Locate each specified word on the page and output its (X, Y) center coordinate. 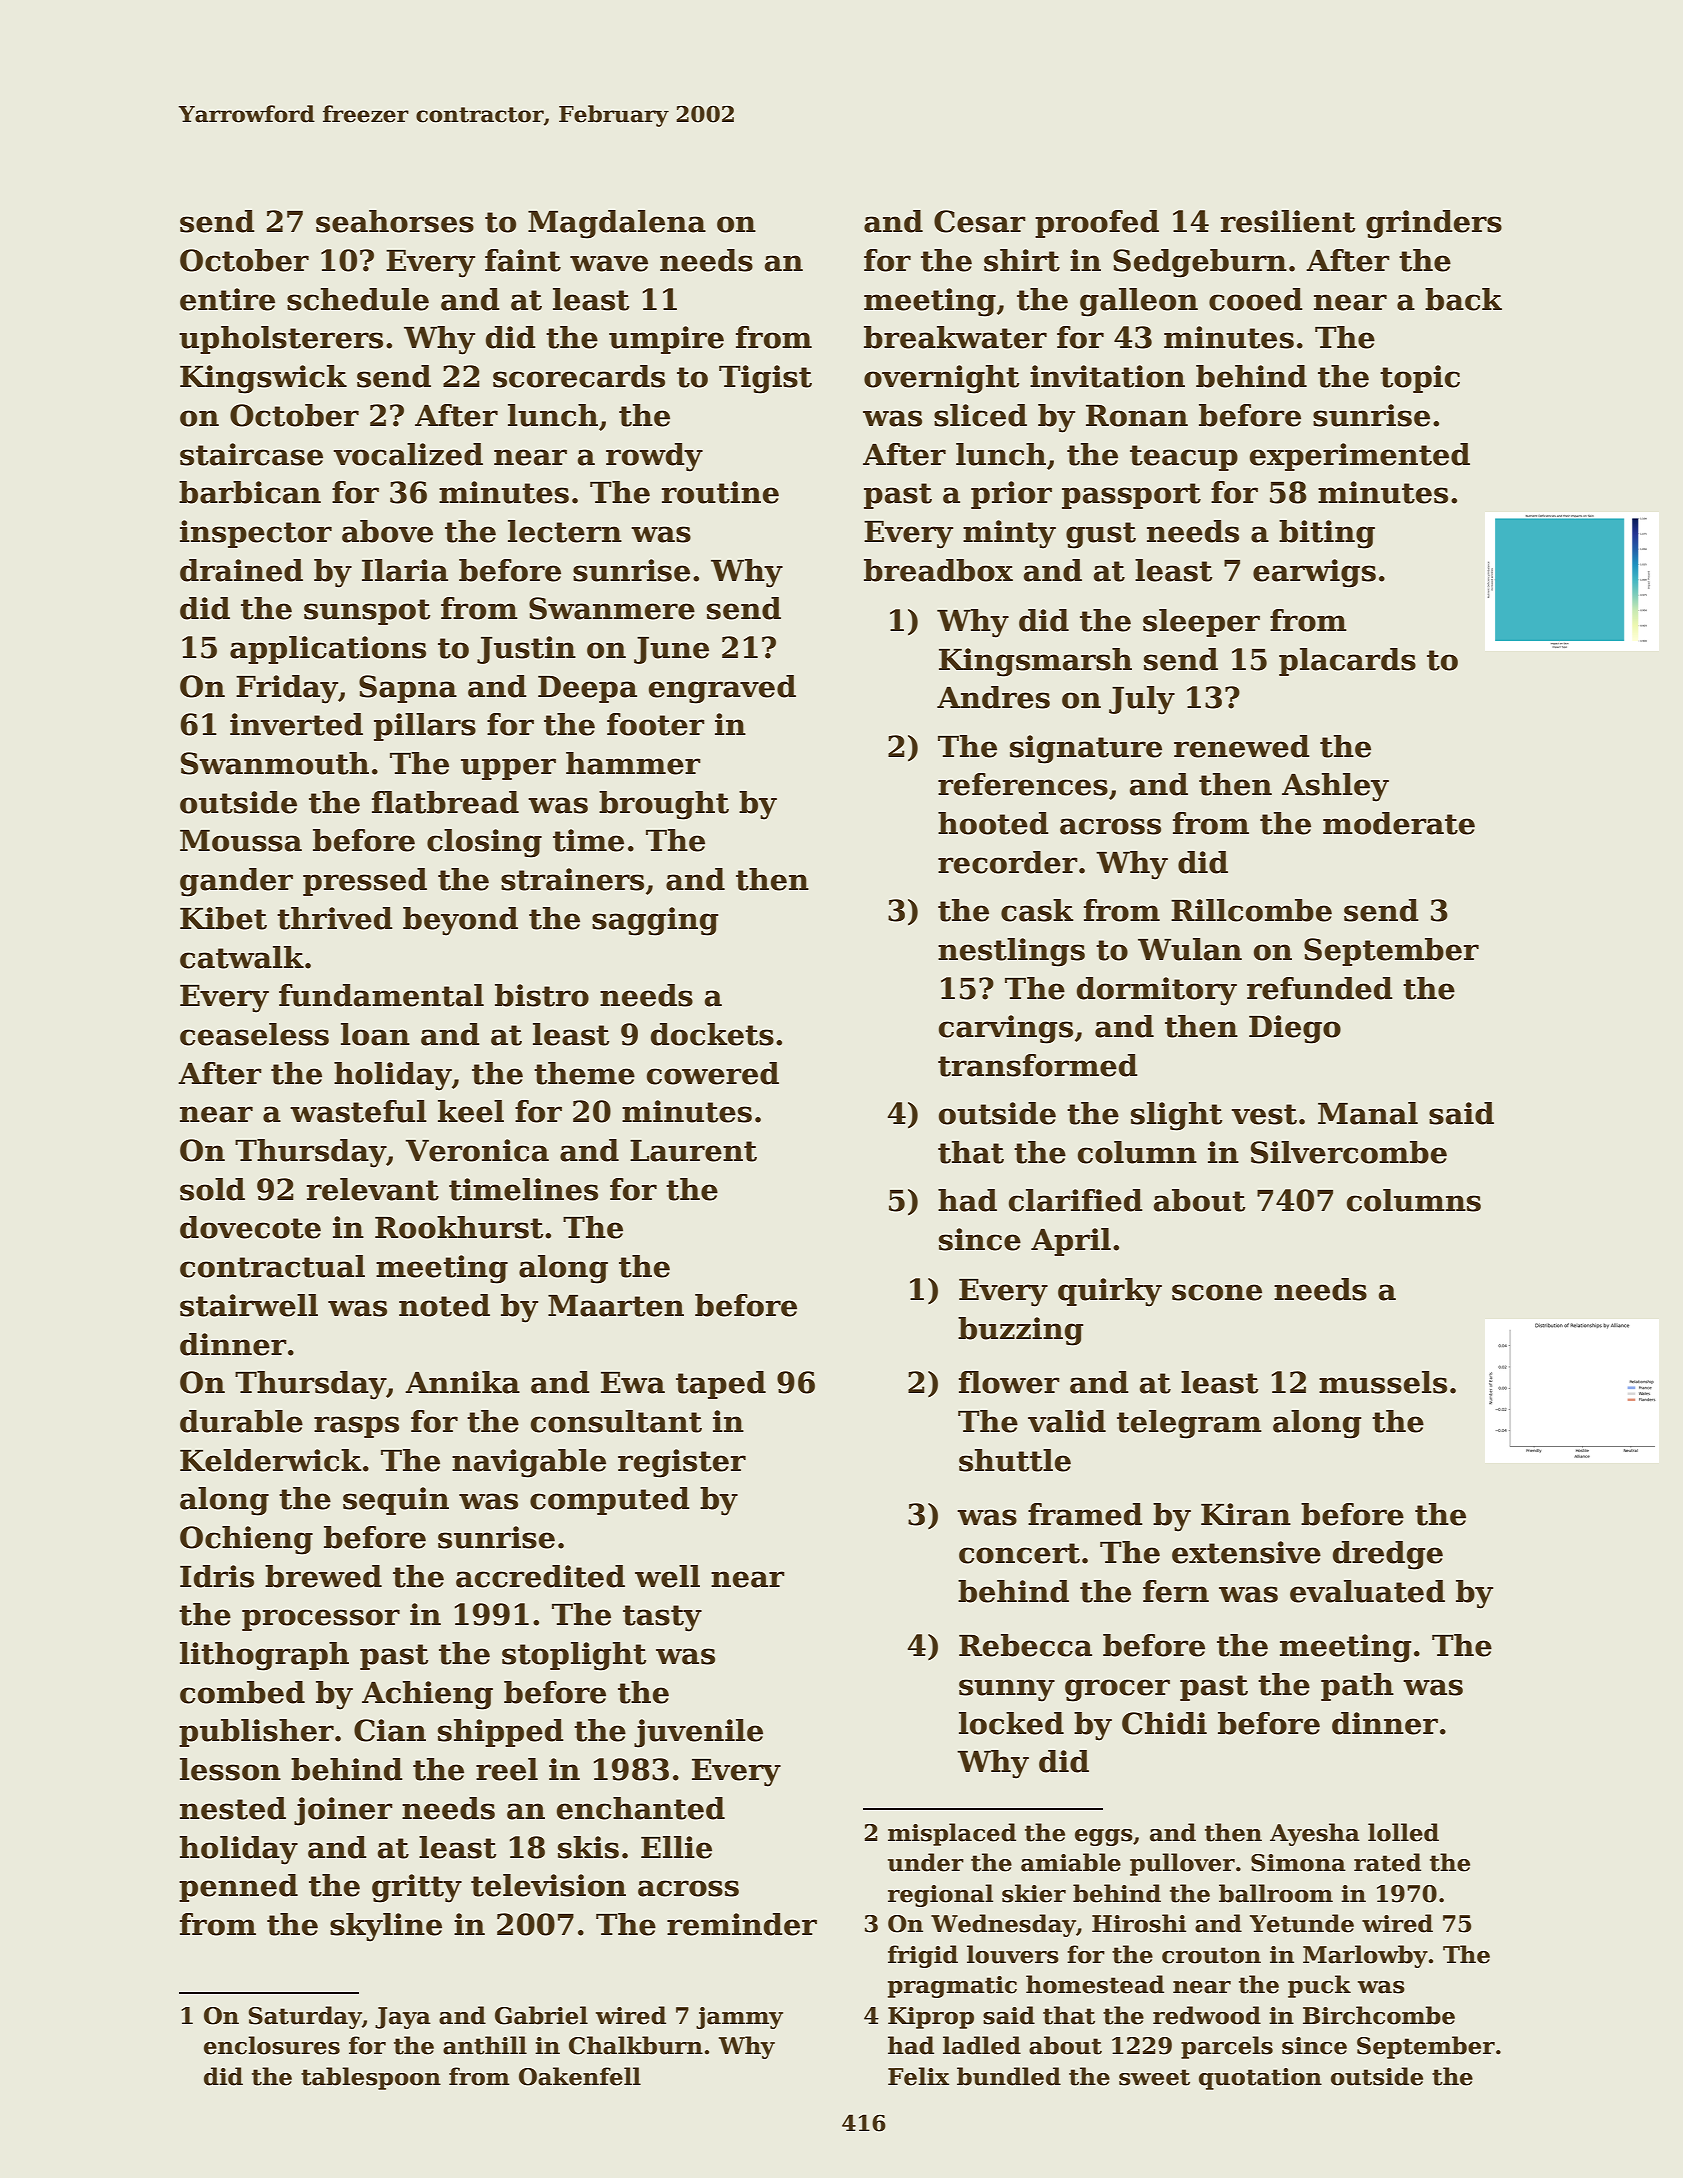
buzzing (1021, 1331)
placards (1347, 662)
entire (227, 299)
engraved (722, 689)
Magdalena (617, 224)
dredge (1388, 1555)
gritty (417, 1888)
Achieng (427, 1695)
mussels (1383, 1382)
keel (471, 1111)
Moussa (241, 841)
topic (1420, 379)
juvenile (698, 1733)
